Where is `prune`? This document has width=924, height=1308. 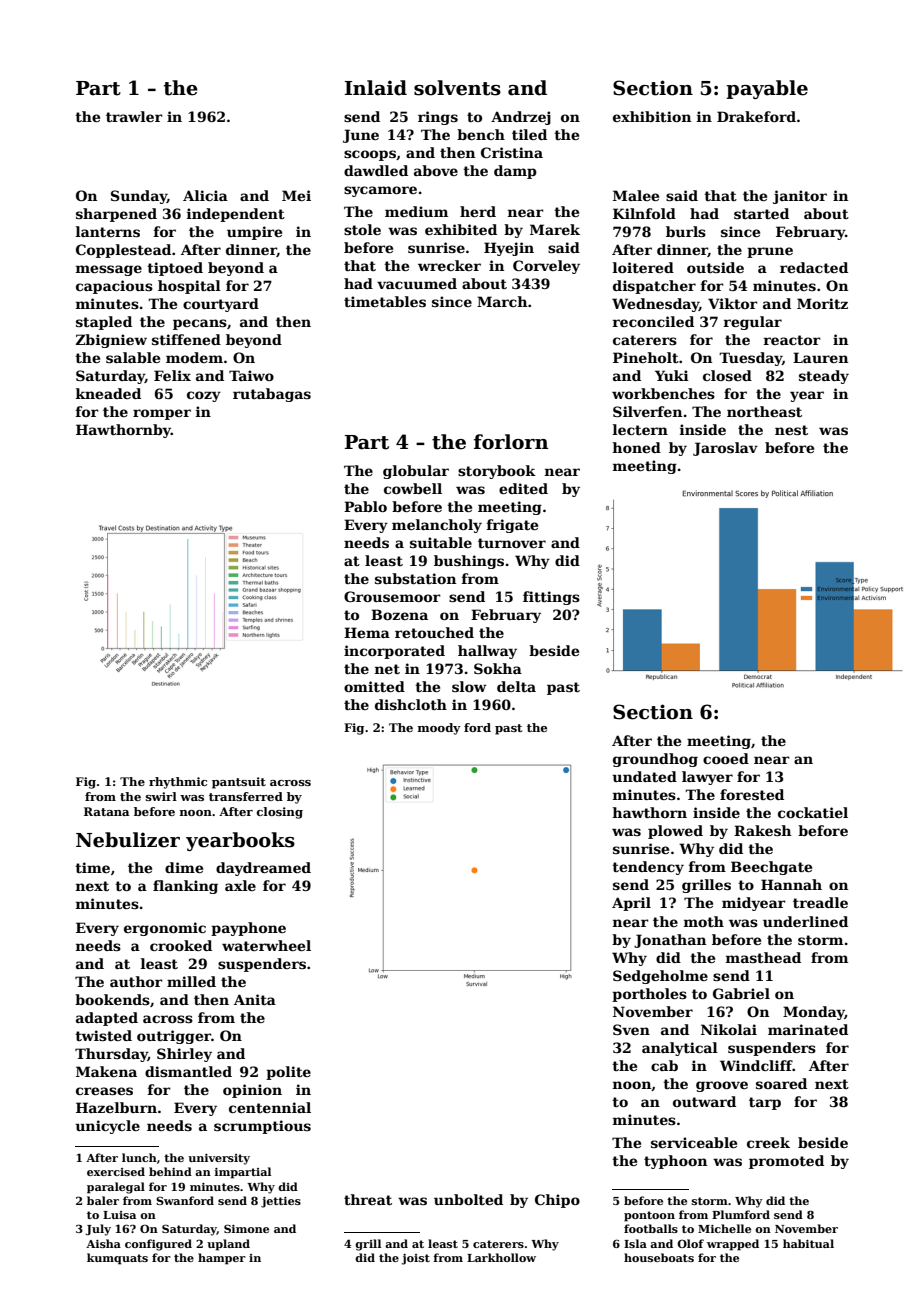
prune is located at coordinates (770, 252).
